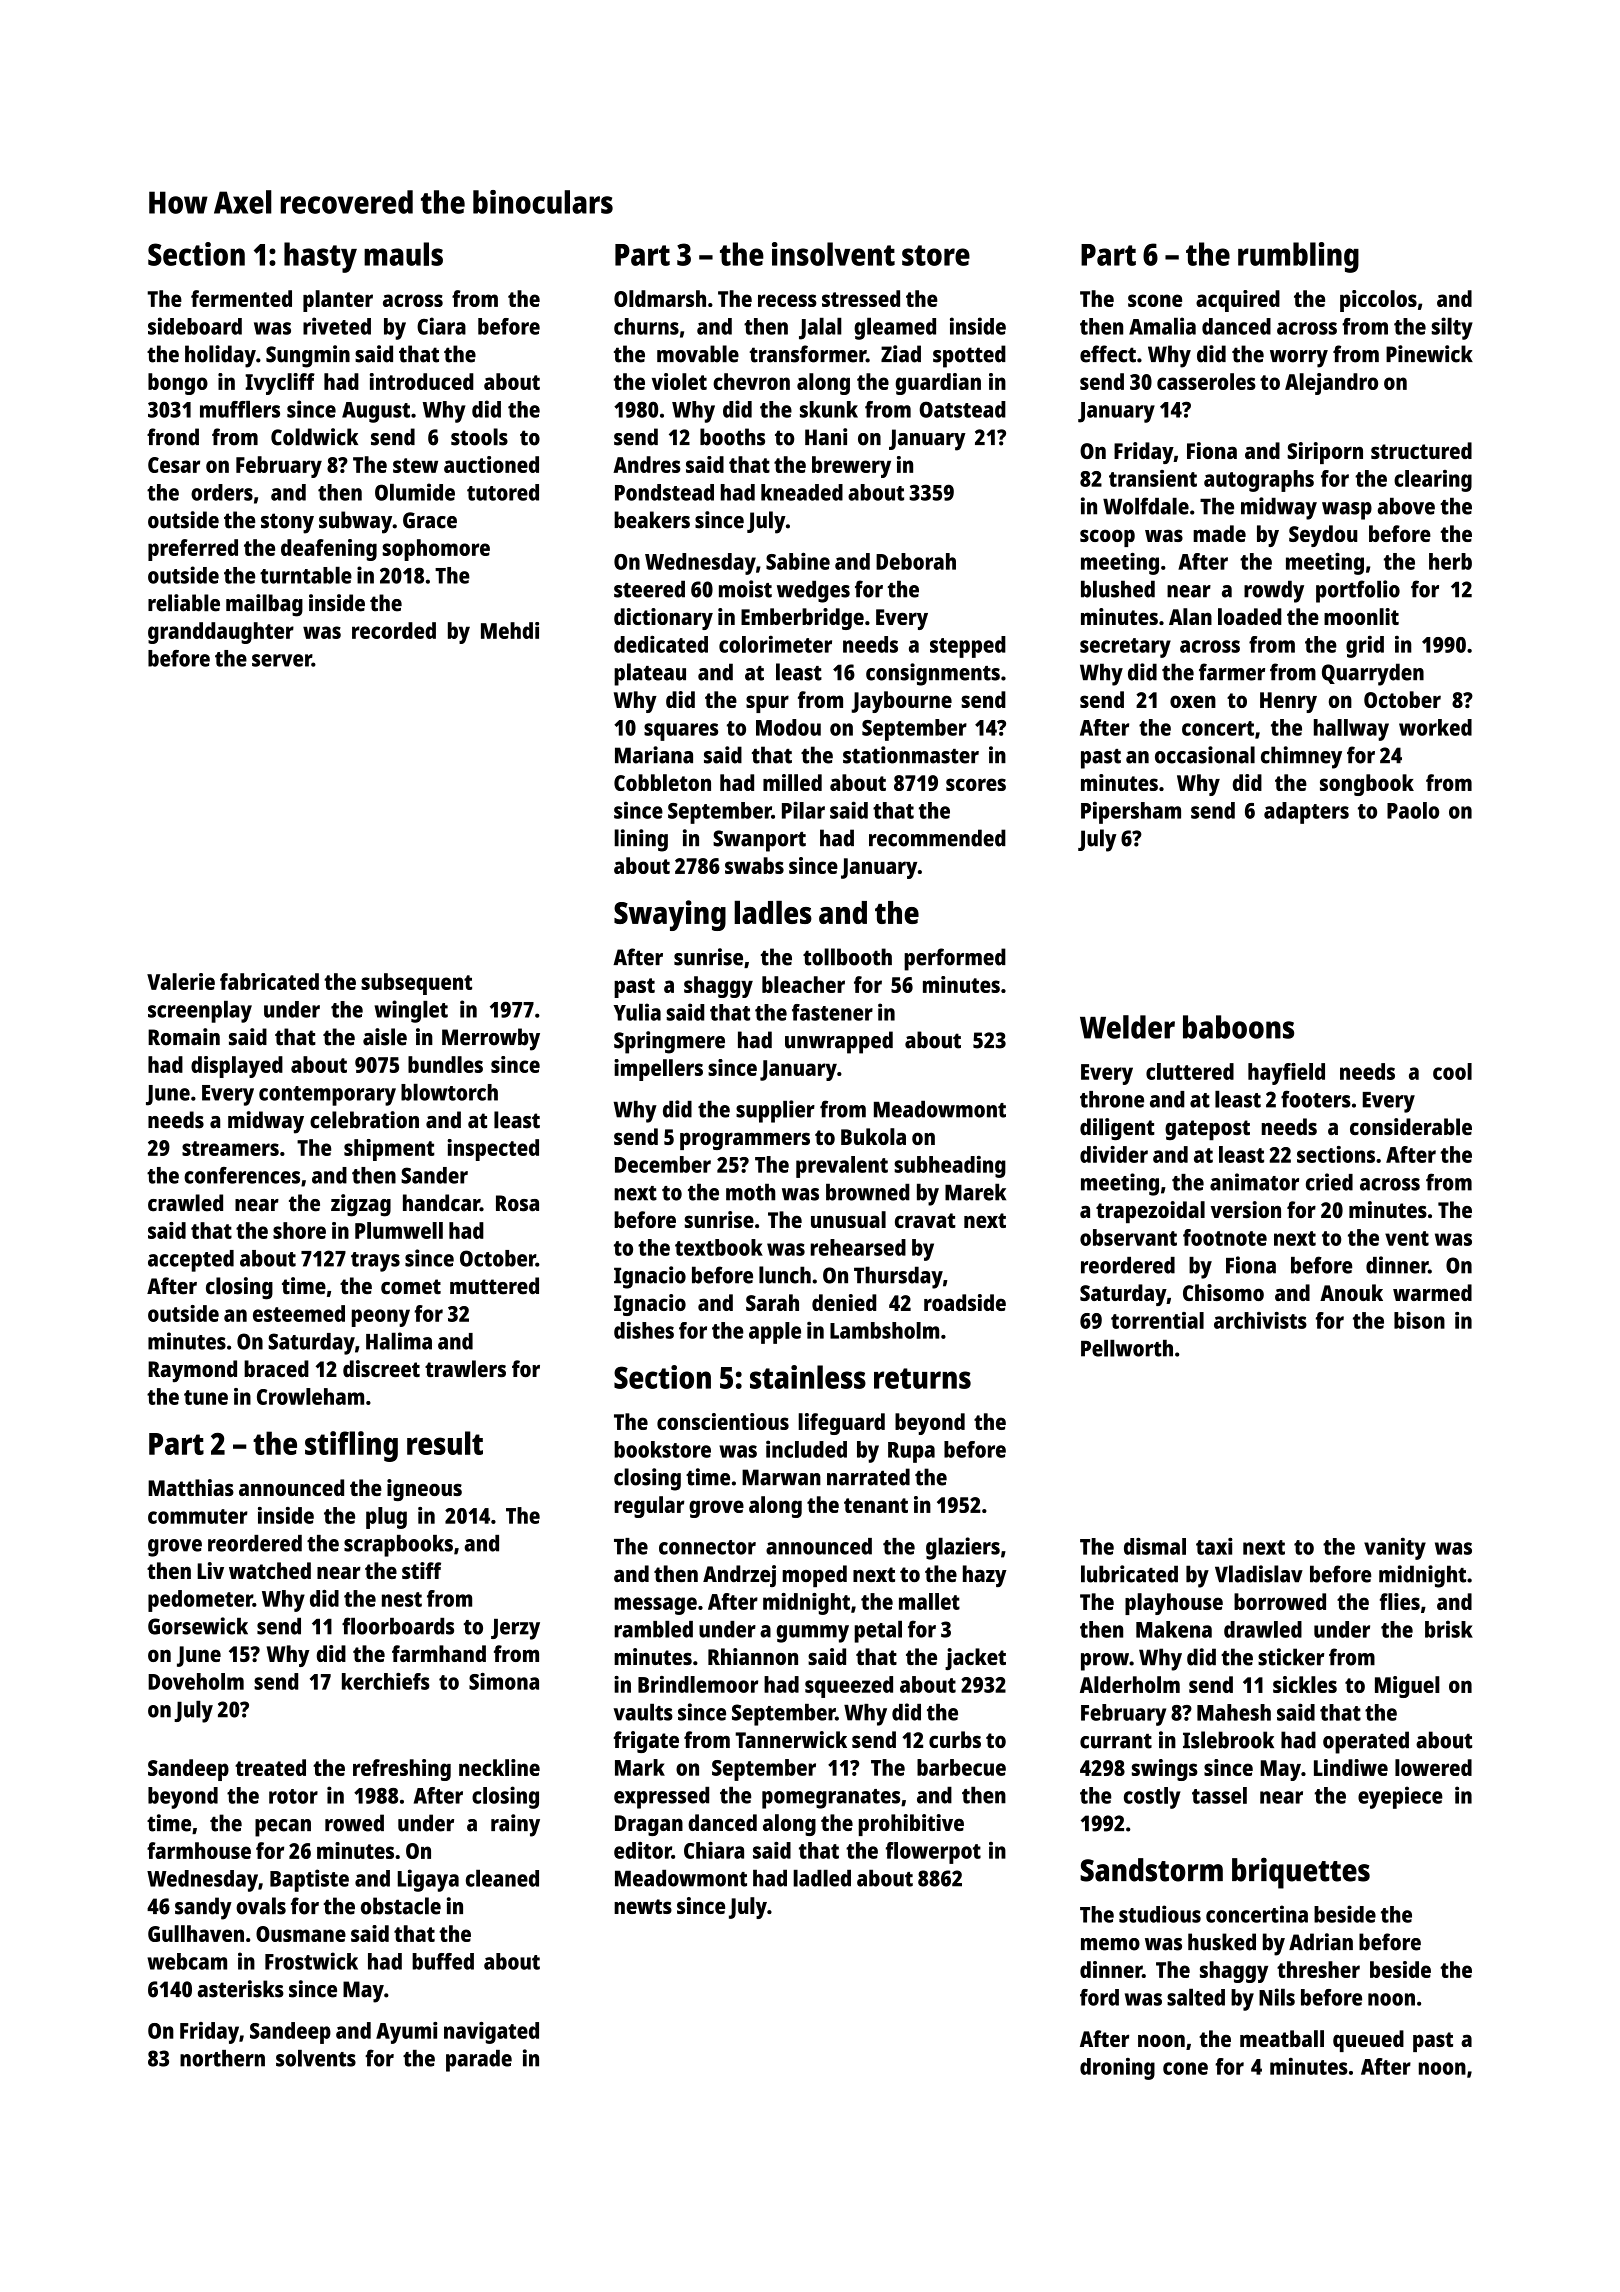 The height and width of the screenshot is (2292, 1620). What do you see at coordinates (282, 660) in the screenshot?
I see `server` at bounding box center [282, 660].
